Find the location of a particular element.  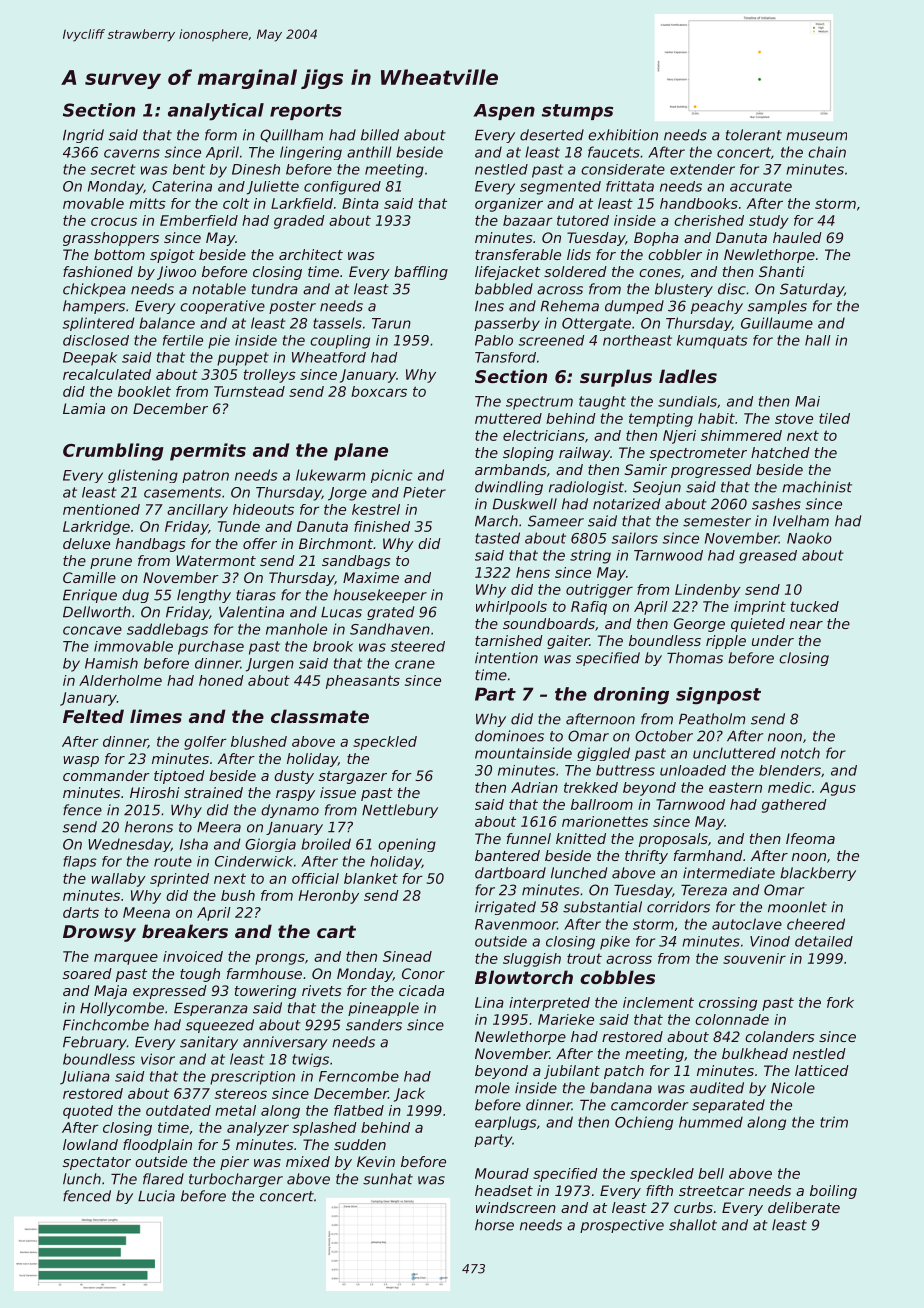

steered is located at coordinates (418, 646).
